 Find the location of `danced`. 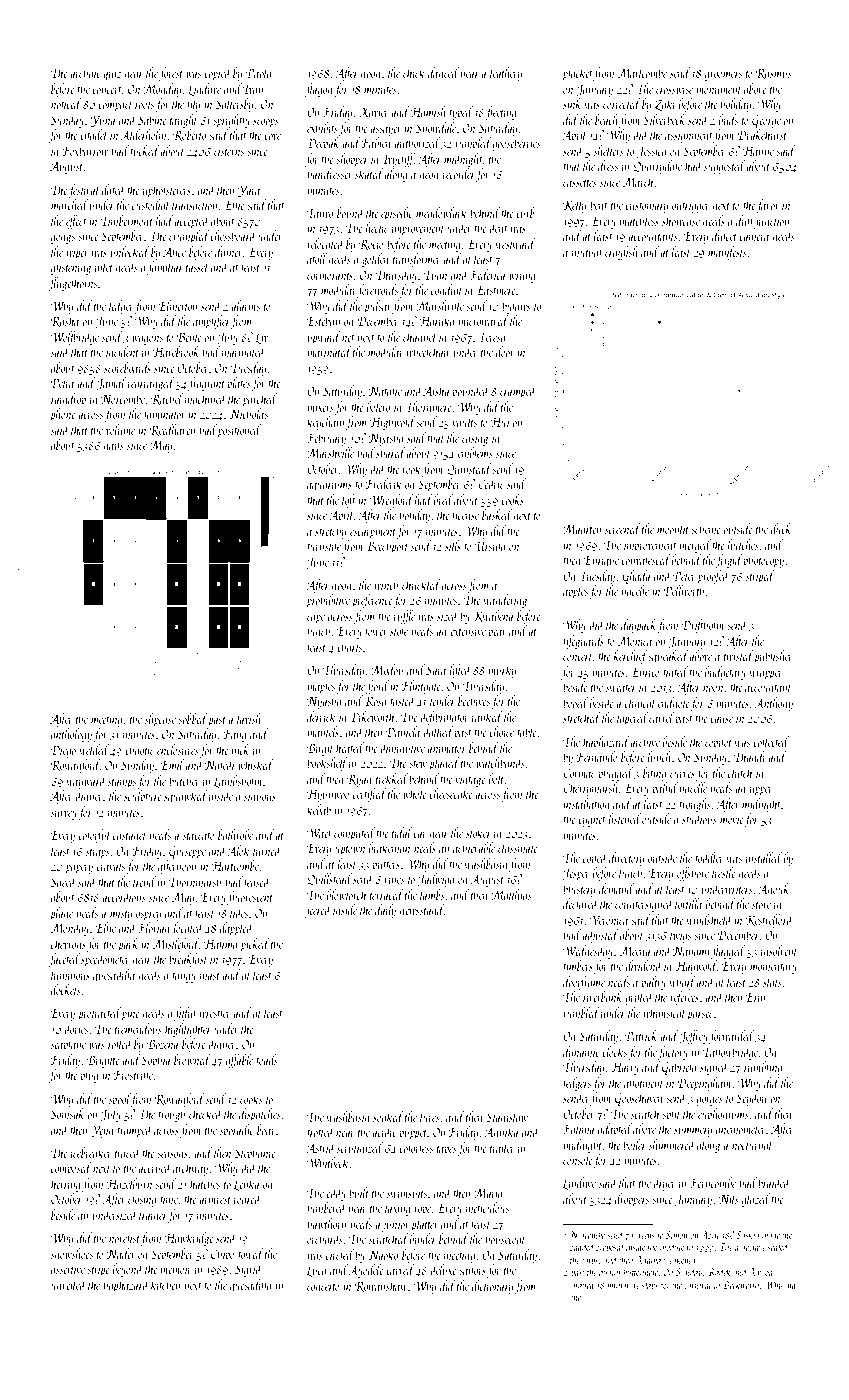

danced is located at coordinates (443, 72).
